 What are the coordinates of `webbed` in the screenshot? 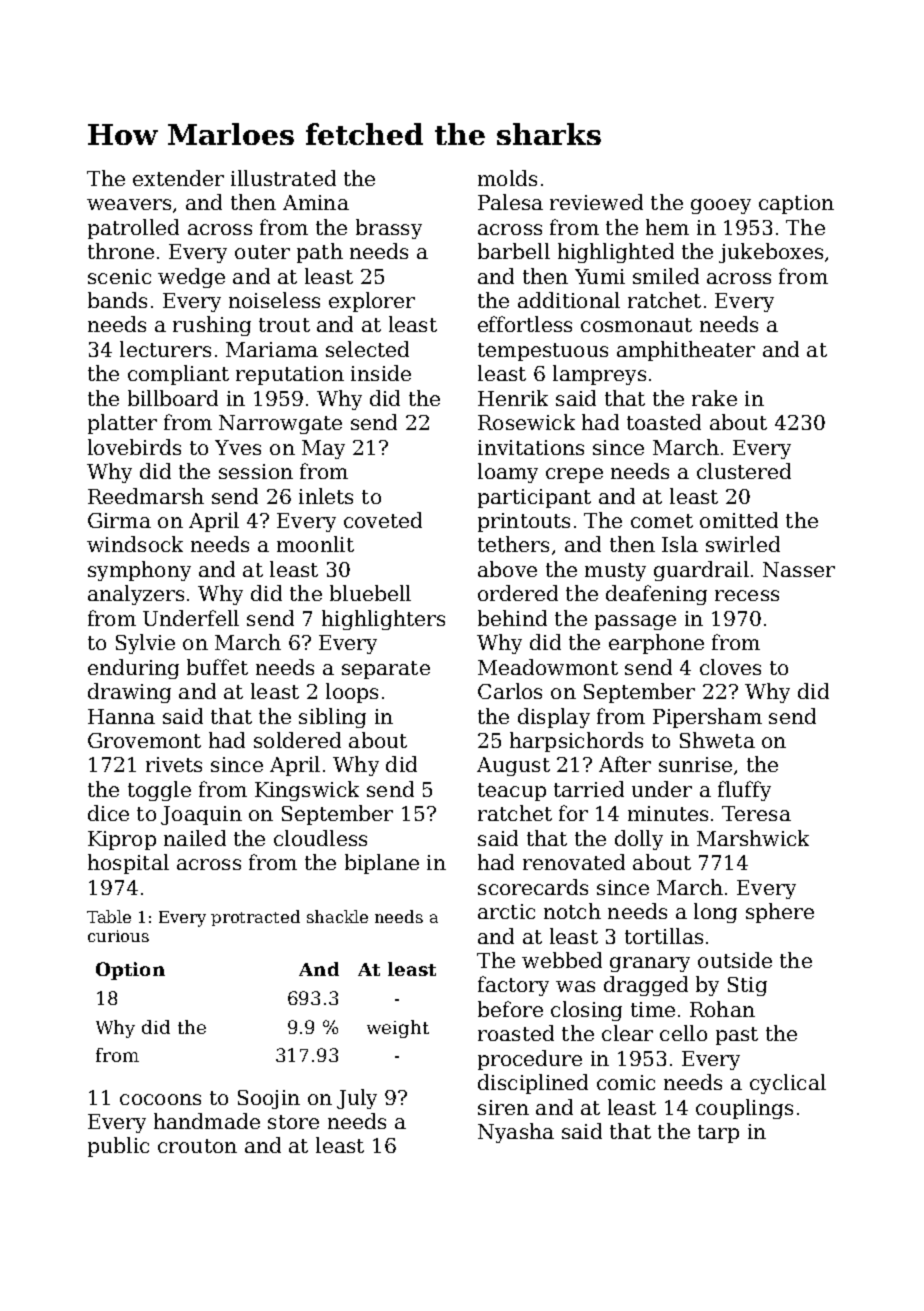 It's located at (562, 960).
